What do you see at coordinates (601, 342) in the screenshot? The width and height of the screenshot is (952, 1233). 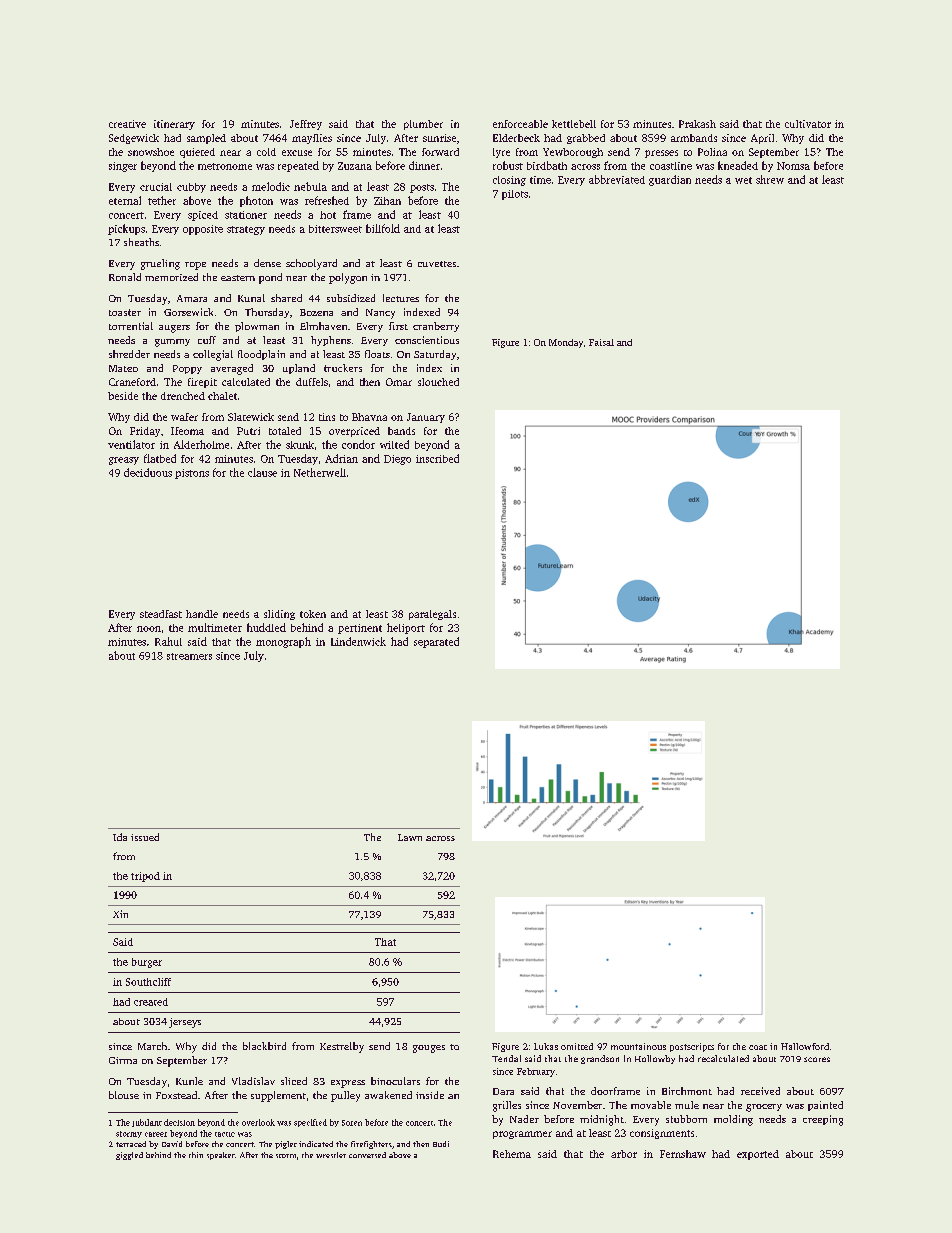 I see `Faisal` at bounding box center [601, 342].
